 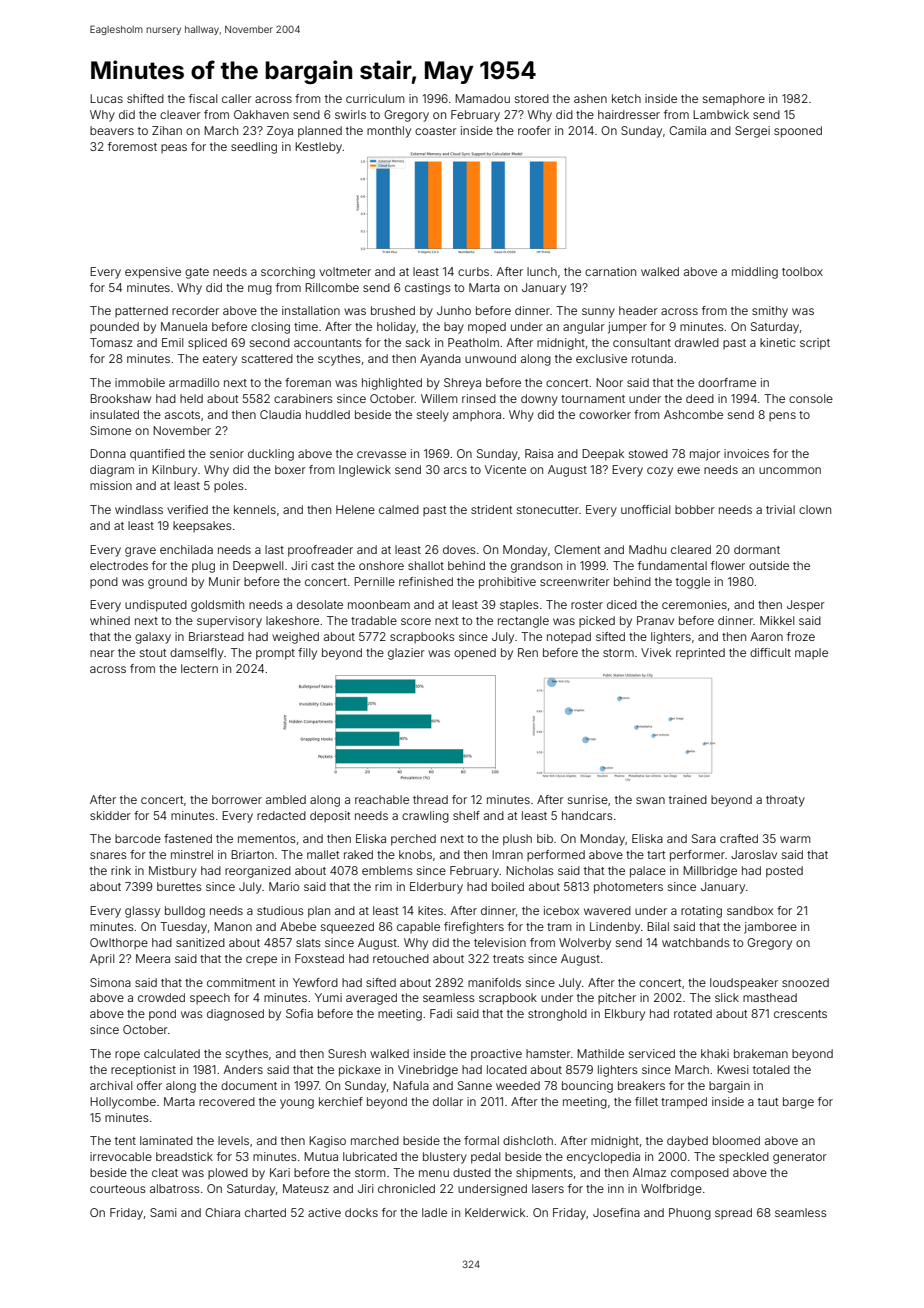 I want to click on crawling, so click(x=425, y=817).
